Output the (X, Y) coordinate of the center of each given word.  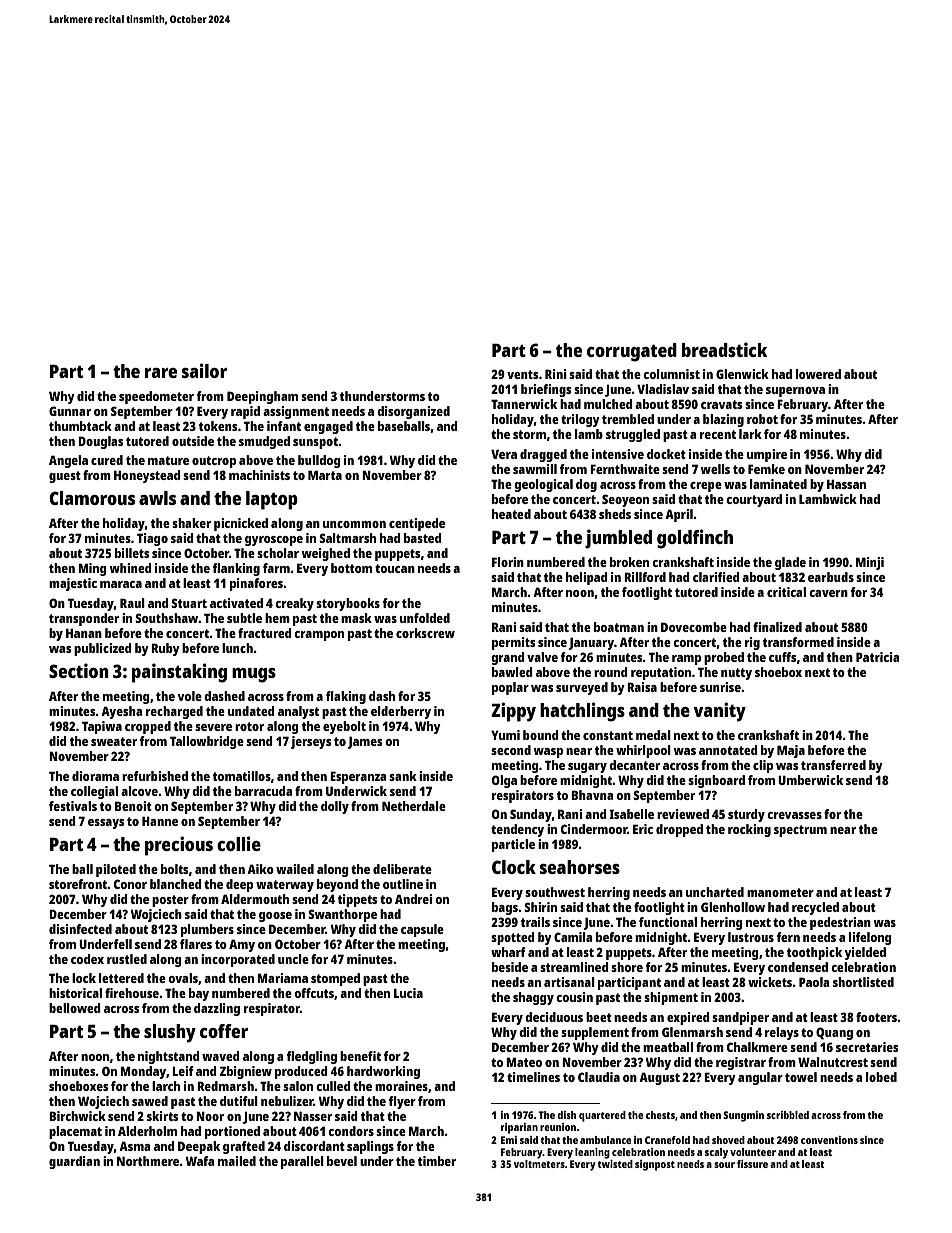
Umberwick (810, 780)
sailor (204, 370)
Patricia (877, 657)
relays (782, 1033)
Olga (504, 781)
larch (166, 1086)
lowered (818, 374)
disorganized (413, 412)
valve (542, 657)
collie (239, 843)
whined (131, 568)
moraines (401, 1086)
